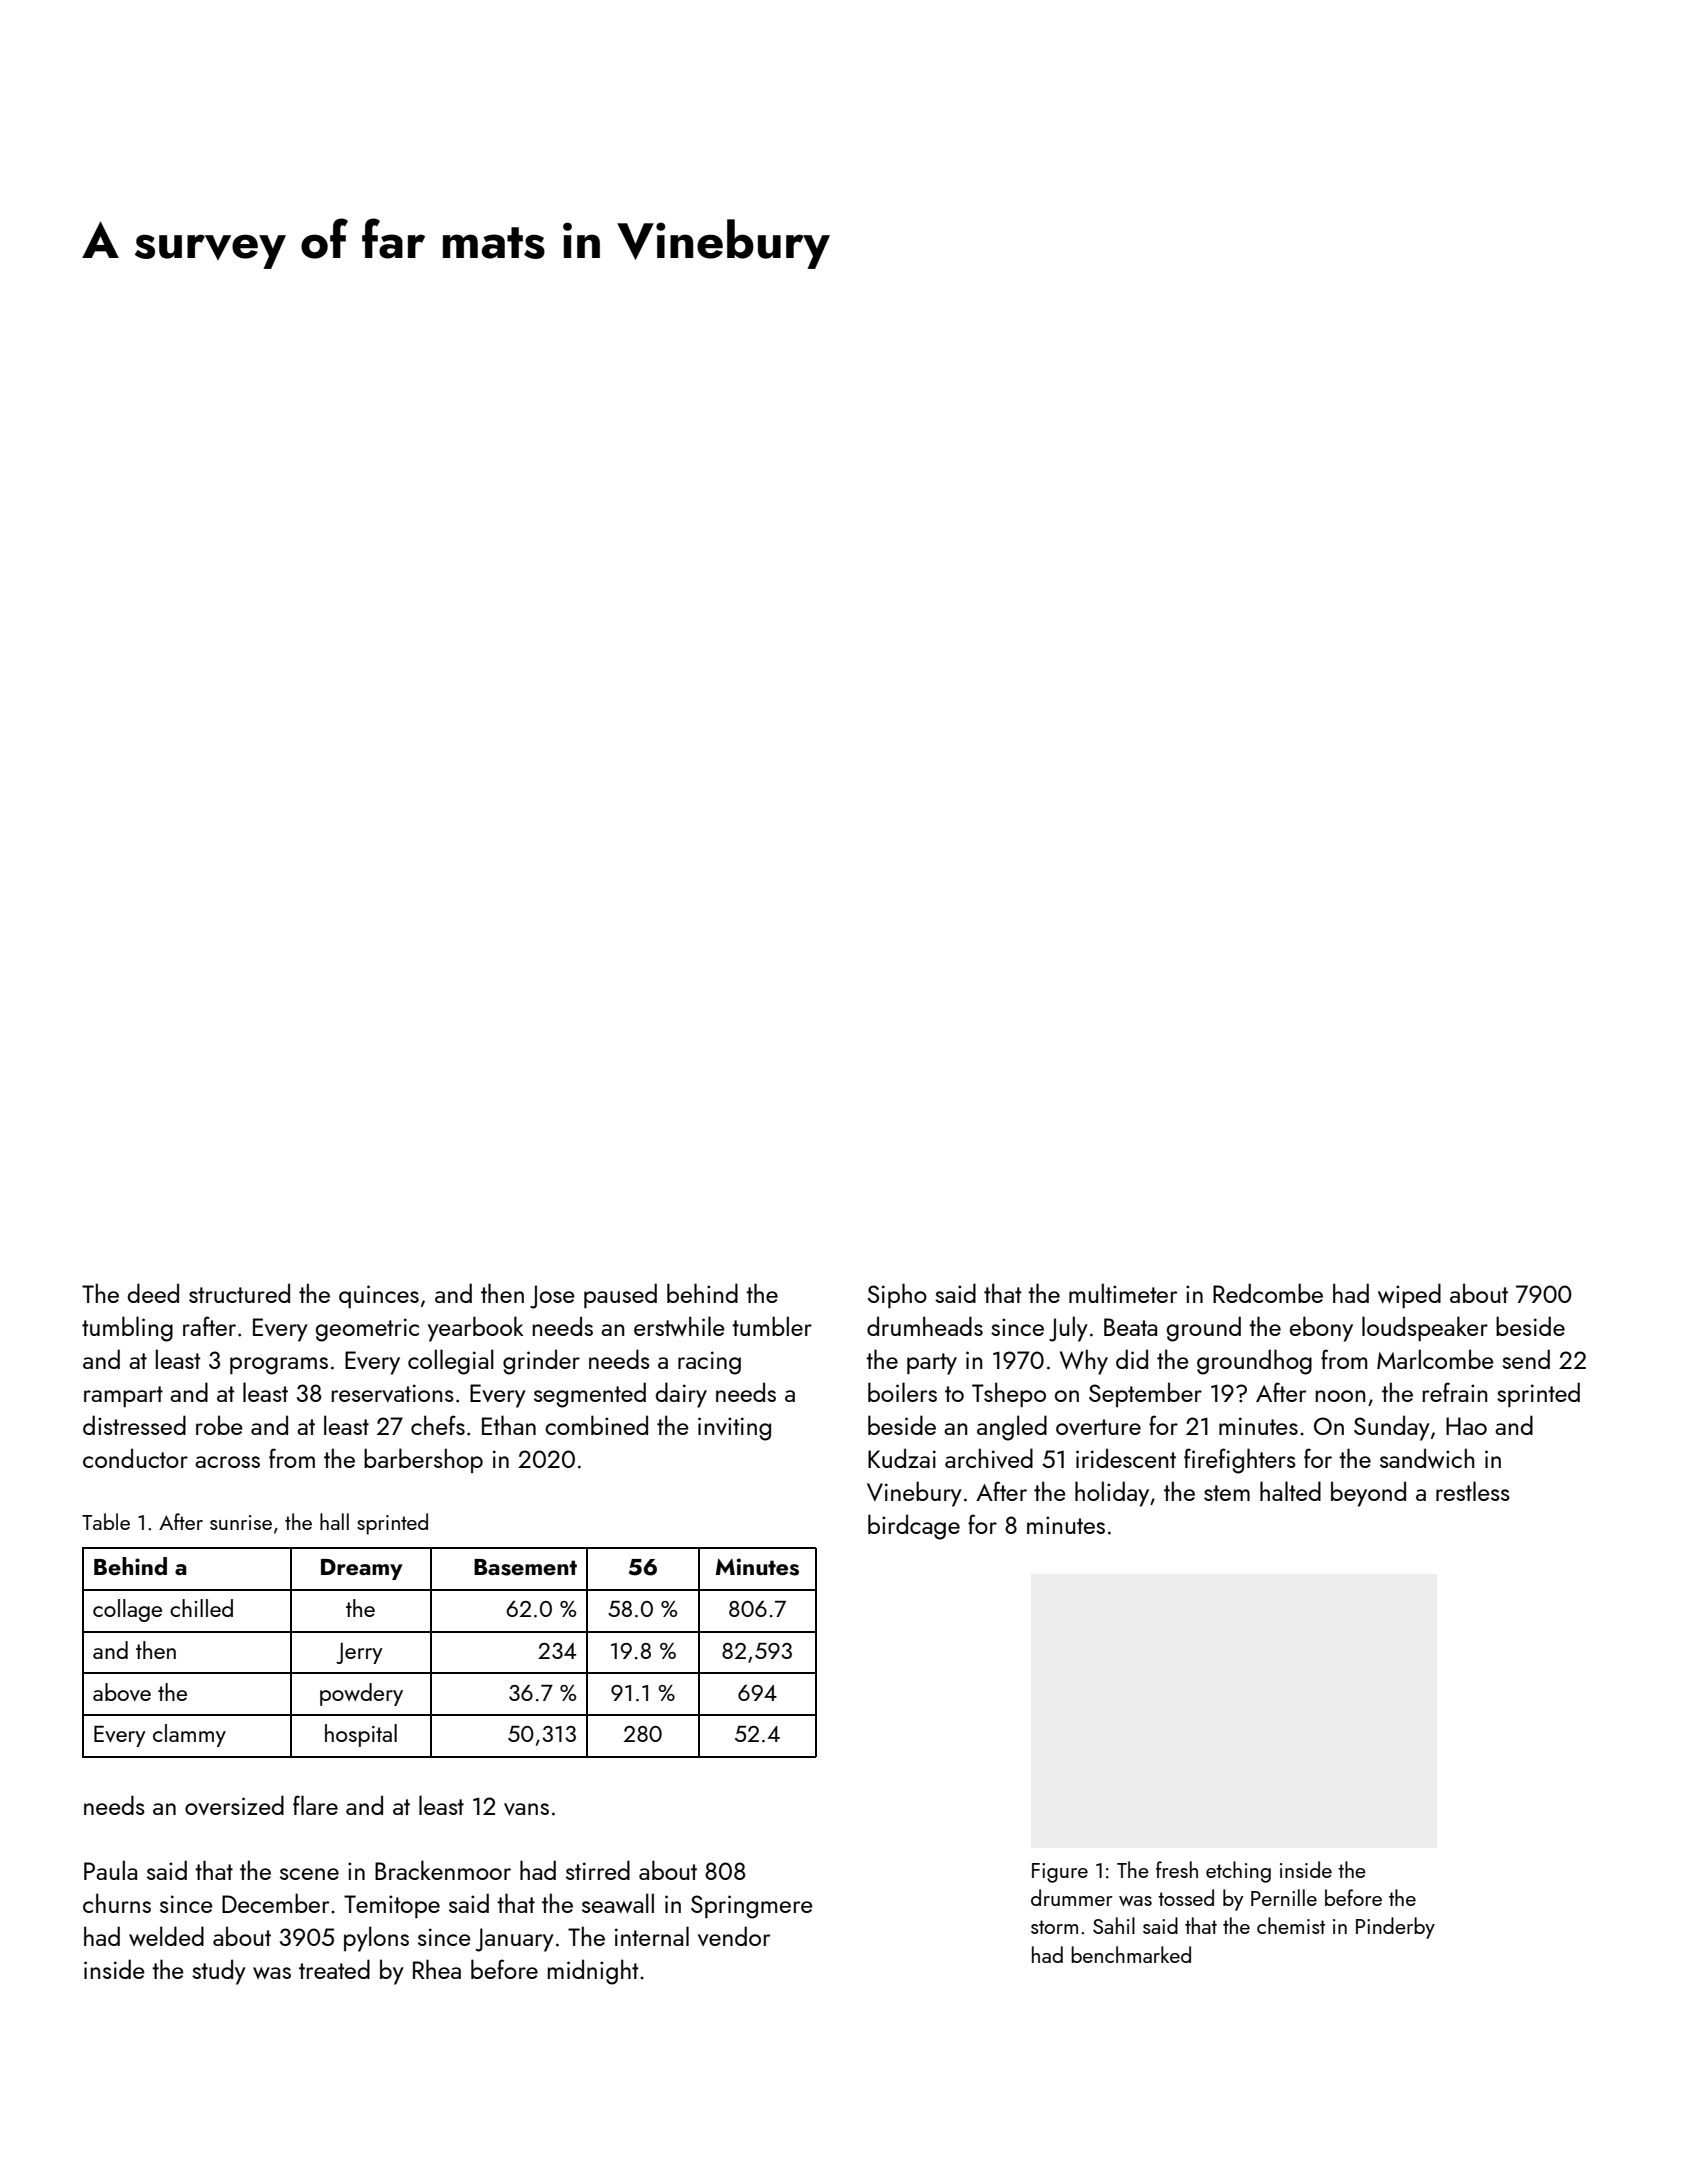  I want to click on loudspeaker, so click(1425, 1328).
